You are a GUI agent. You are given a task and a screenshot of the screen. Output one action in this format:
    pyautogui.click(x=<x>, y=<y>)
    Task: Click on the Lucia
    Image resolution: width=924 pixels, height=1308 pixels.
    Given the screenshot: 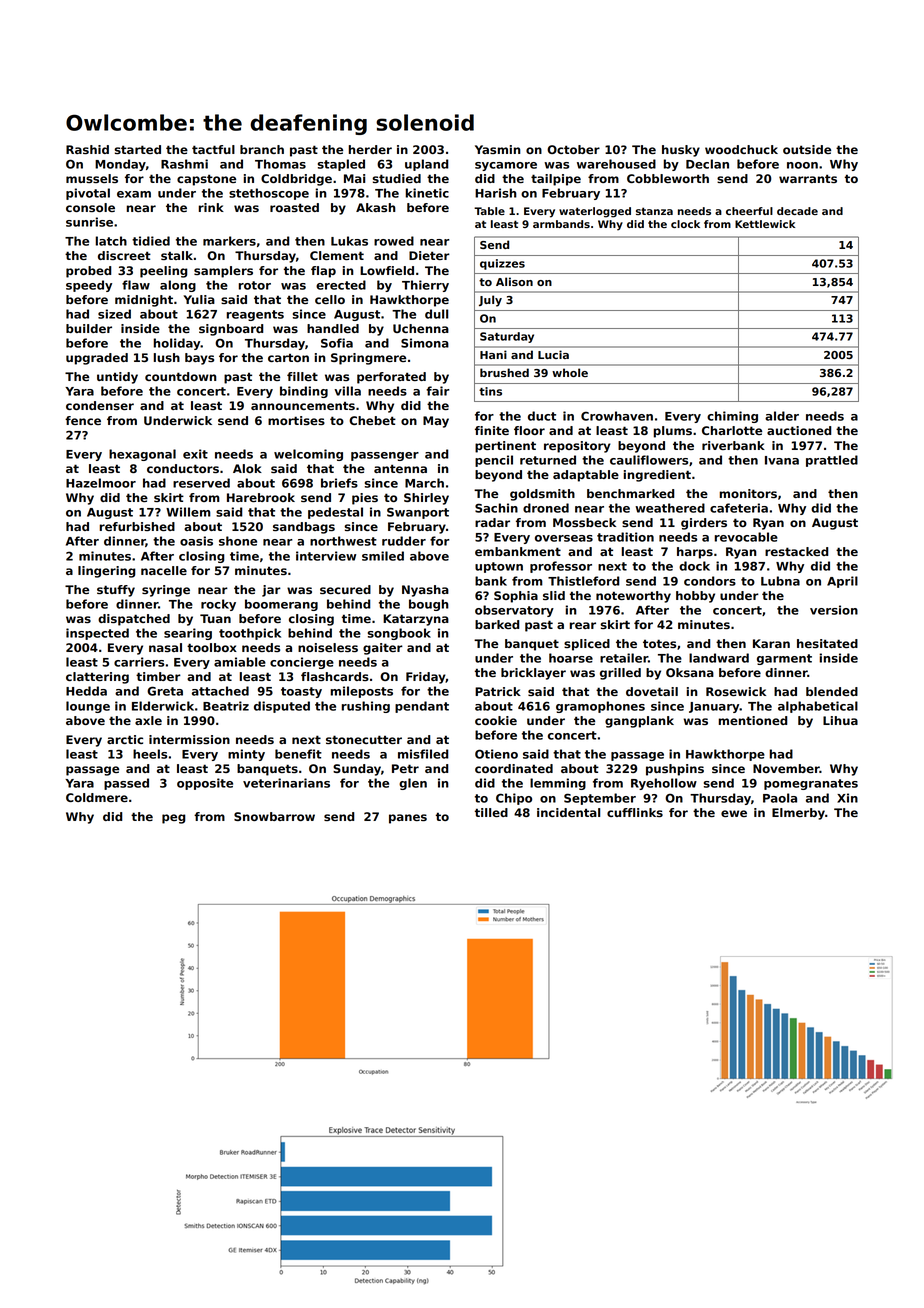 What is the action you would take?
    pyautogui.click(x=553, y=354)
